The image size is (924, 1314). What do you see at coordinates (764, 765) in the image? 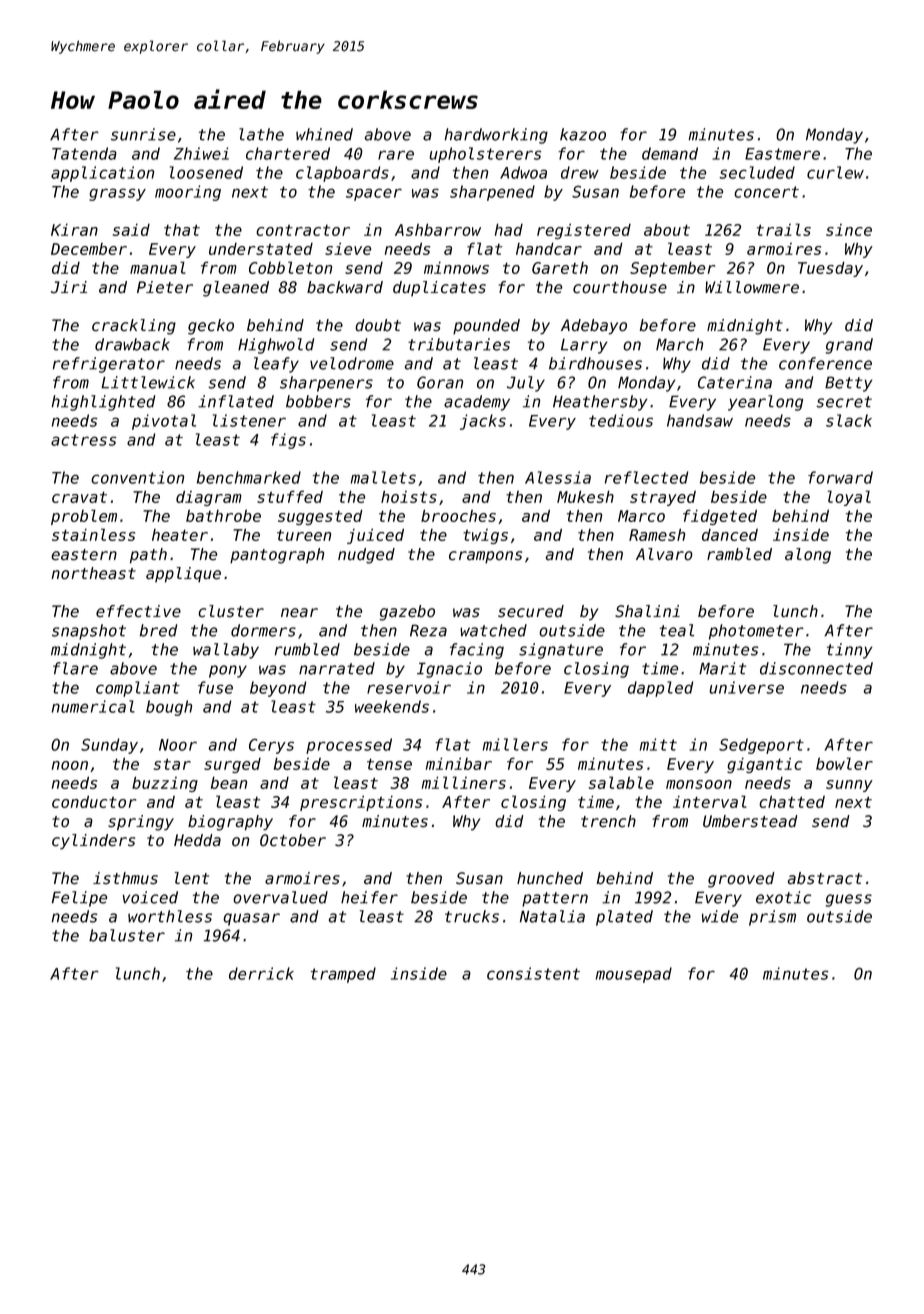
I see `gigantic` at bounding box center [764, 765].
